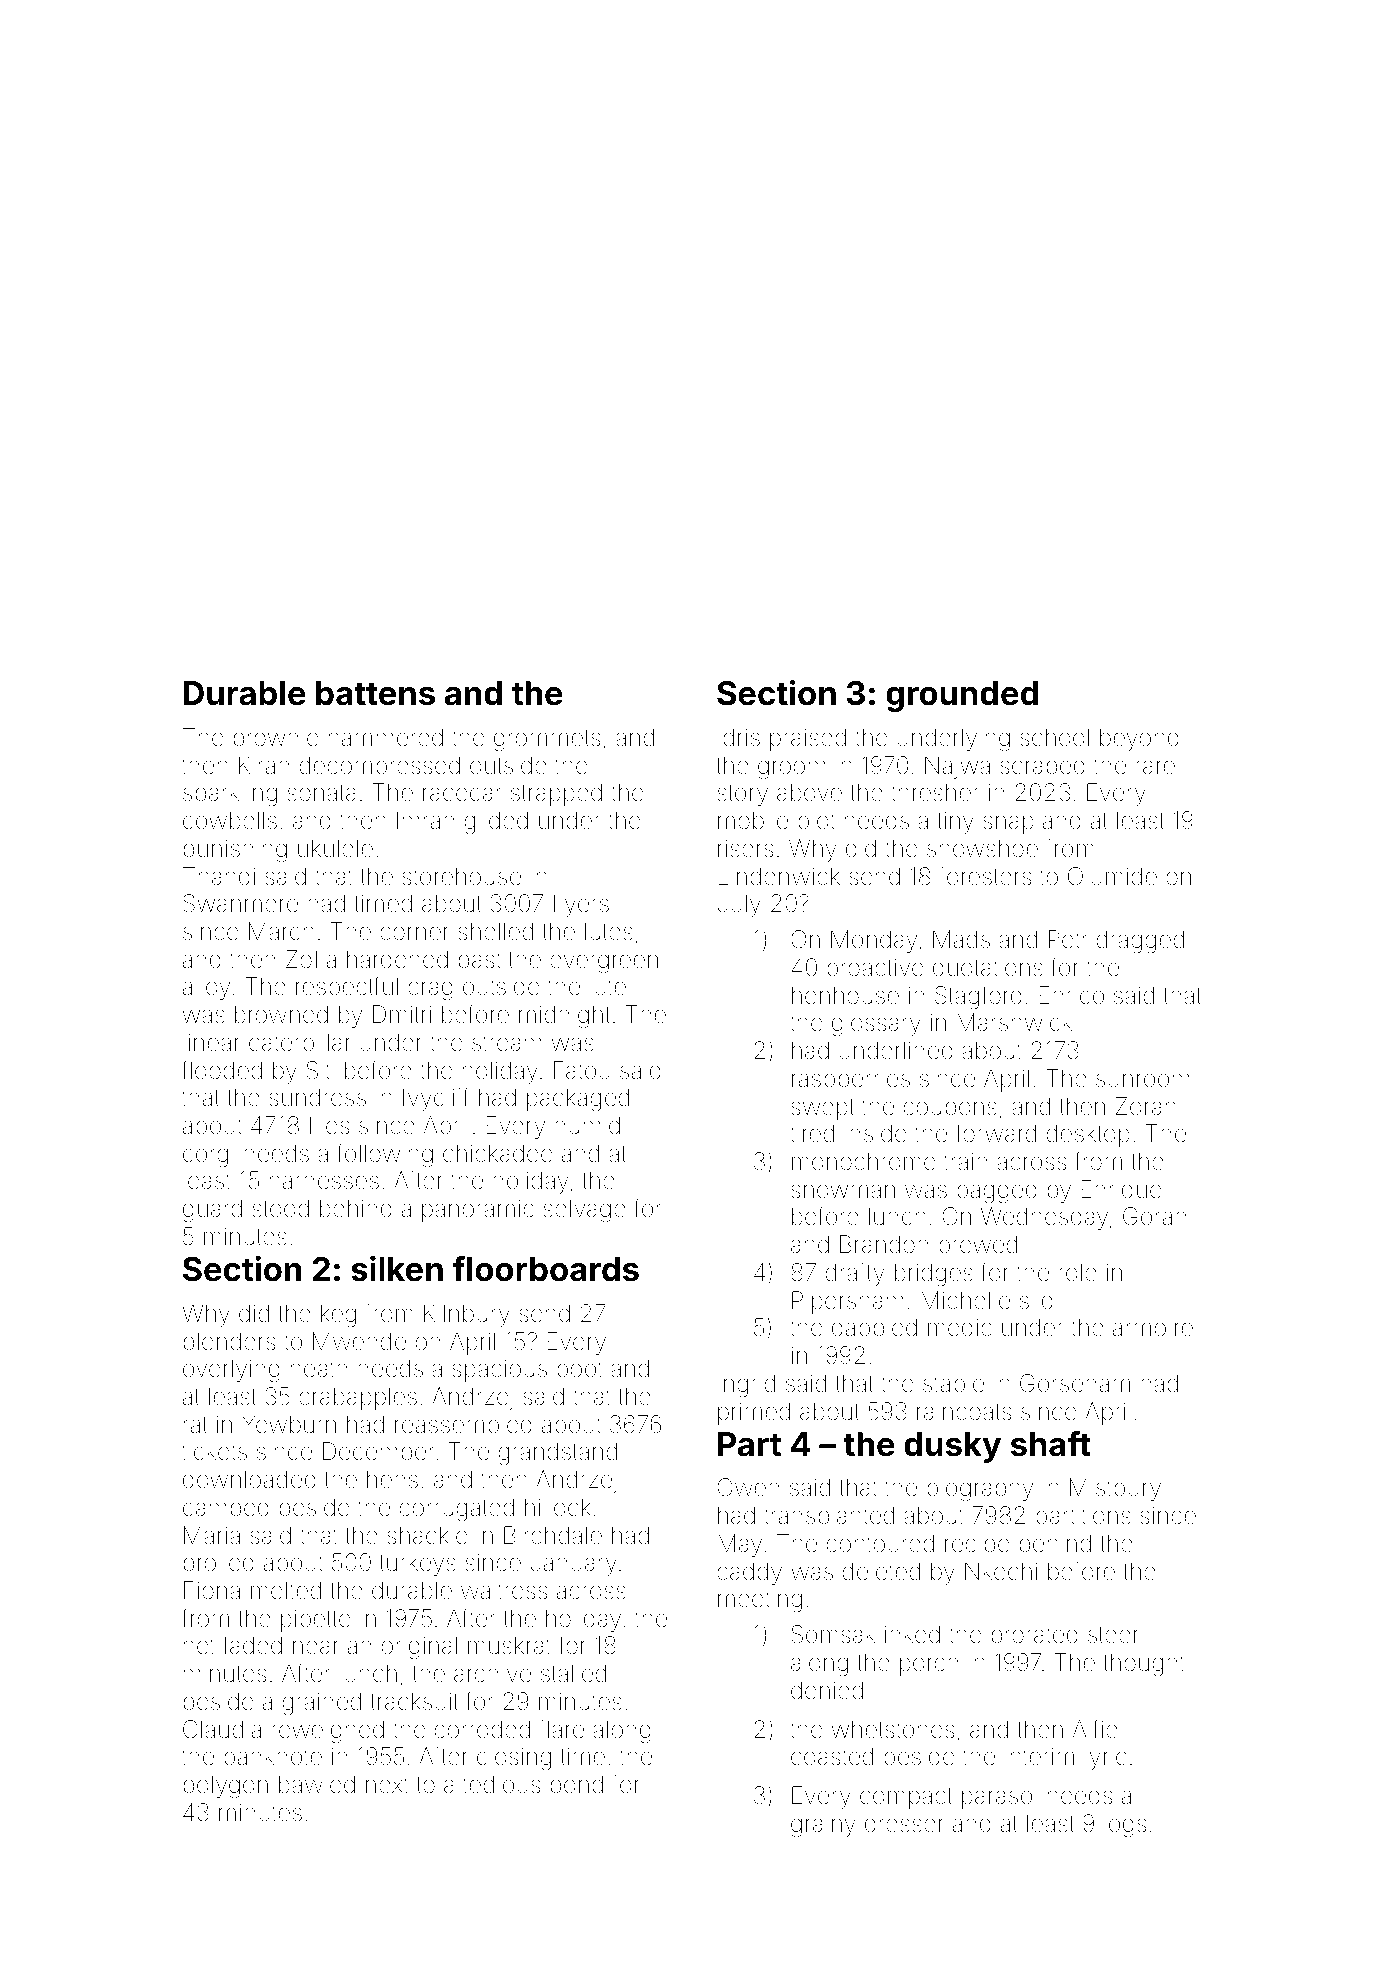 The image size is (1386, 1969). Describe the element at coordinates (746, 1385) in the screenshot. I see `Ingrid` at that location.
